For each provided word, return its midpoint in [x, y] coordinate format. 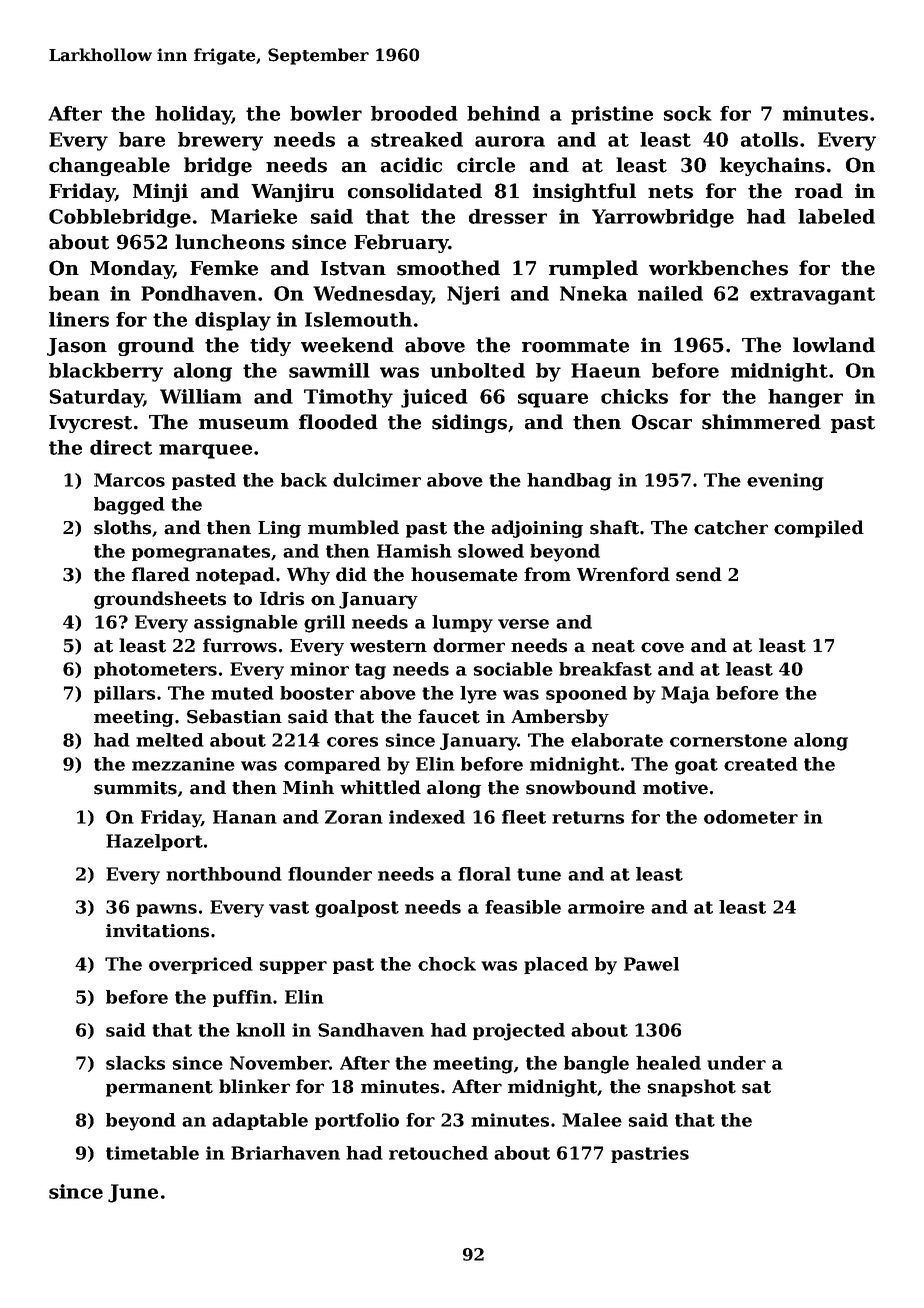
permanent [159, 1089]
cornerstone [728, 740]
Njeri [473, 295]
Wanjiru [292, 192]
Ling [279, 529]
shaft [614, 527]
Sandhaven [371, 1030]
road [819, 191]
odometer [751, 817]
